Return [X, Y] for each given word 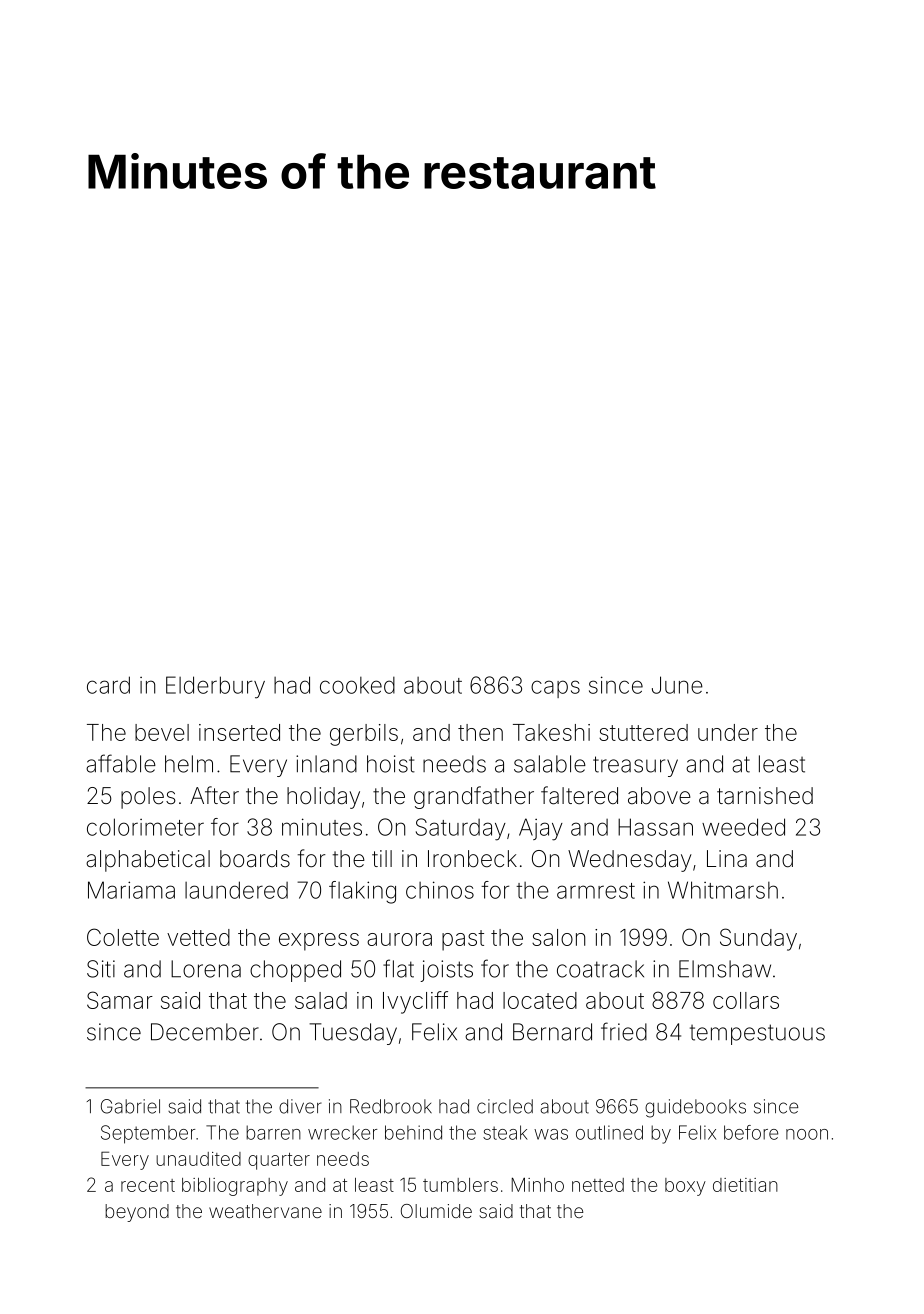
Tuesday [353, 1034]
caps [555, 689]
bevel [162, 732]
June [677, 685]
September [148, 1134]
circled [505, 1106]
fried [624, 1031]
